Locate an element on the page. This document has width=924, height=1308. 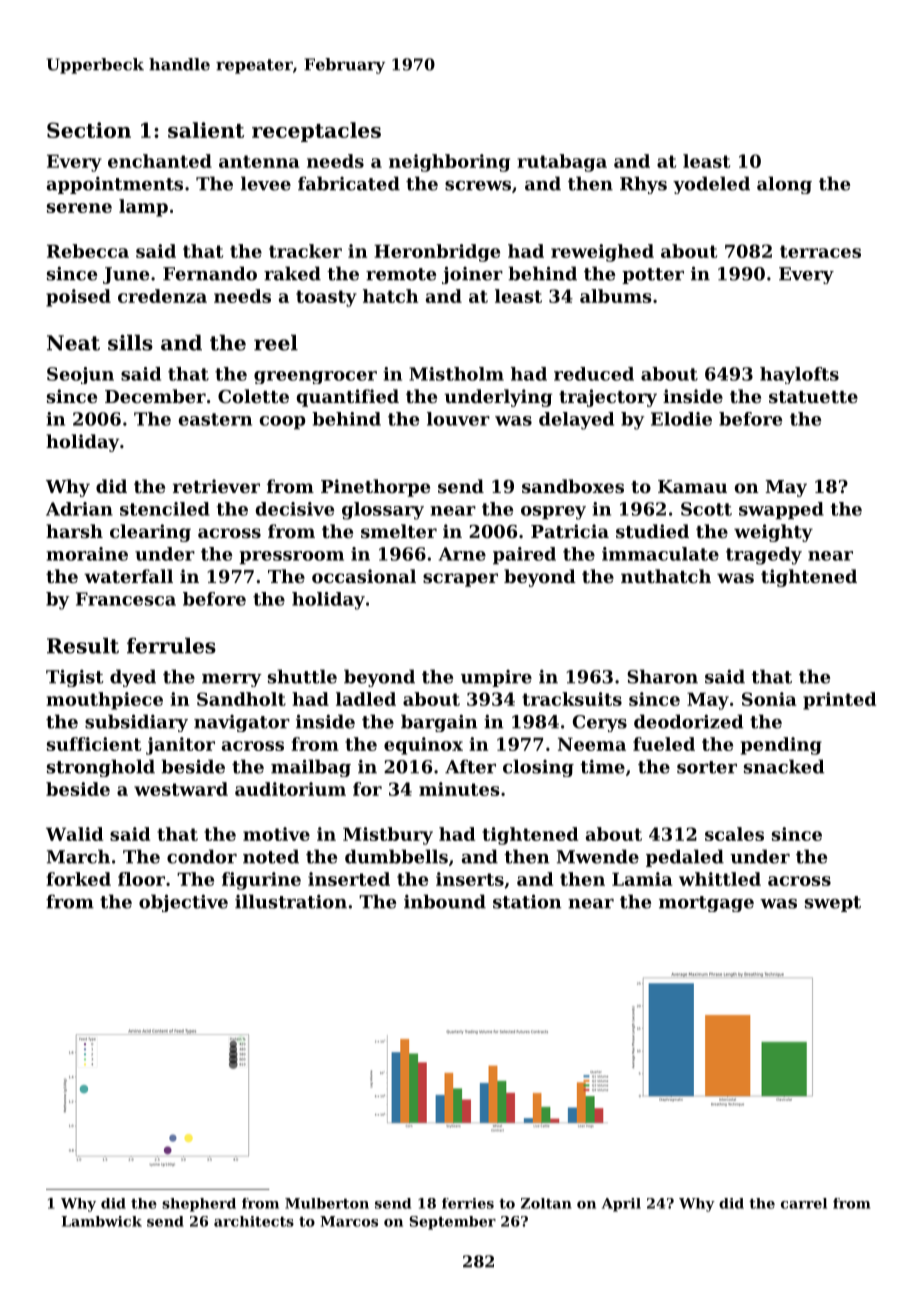
After is located at coordinates (470, 766).
